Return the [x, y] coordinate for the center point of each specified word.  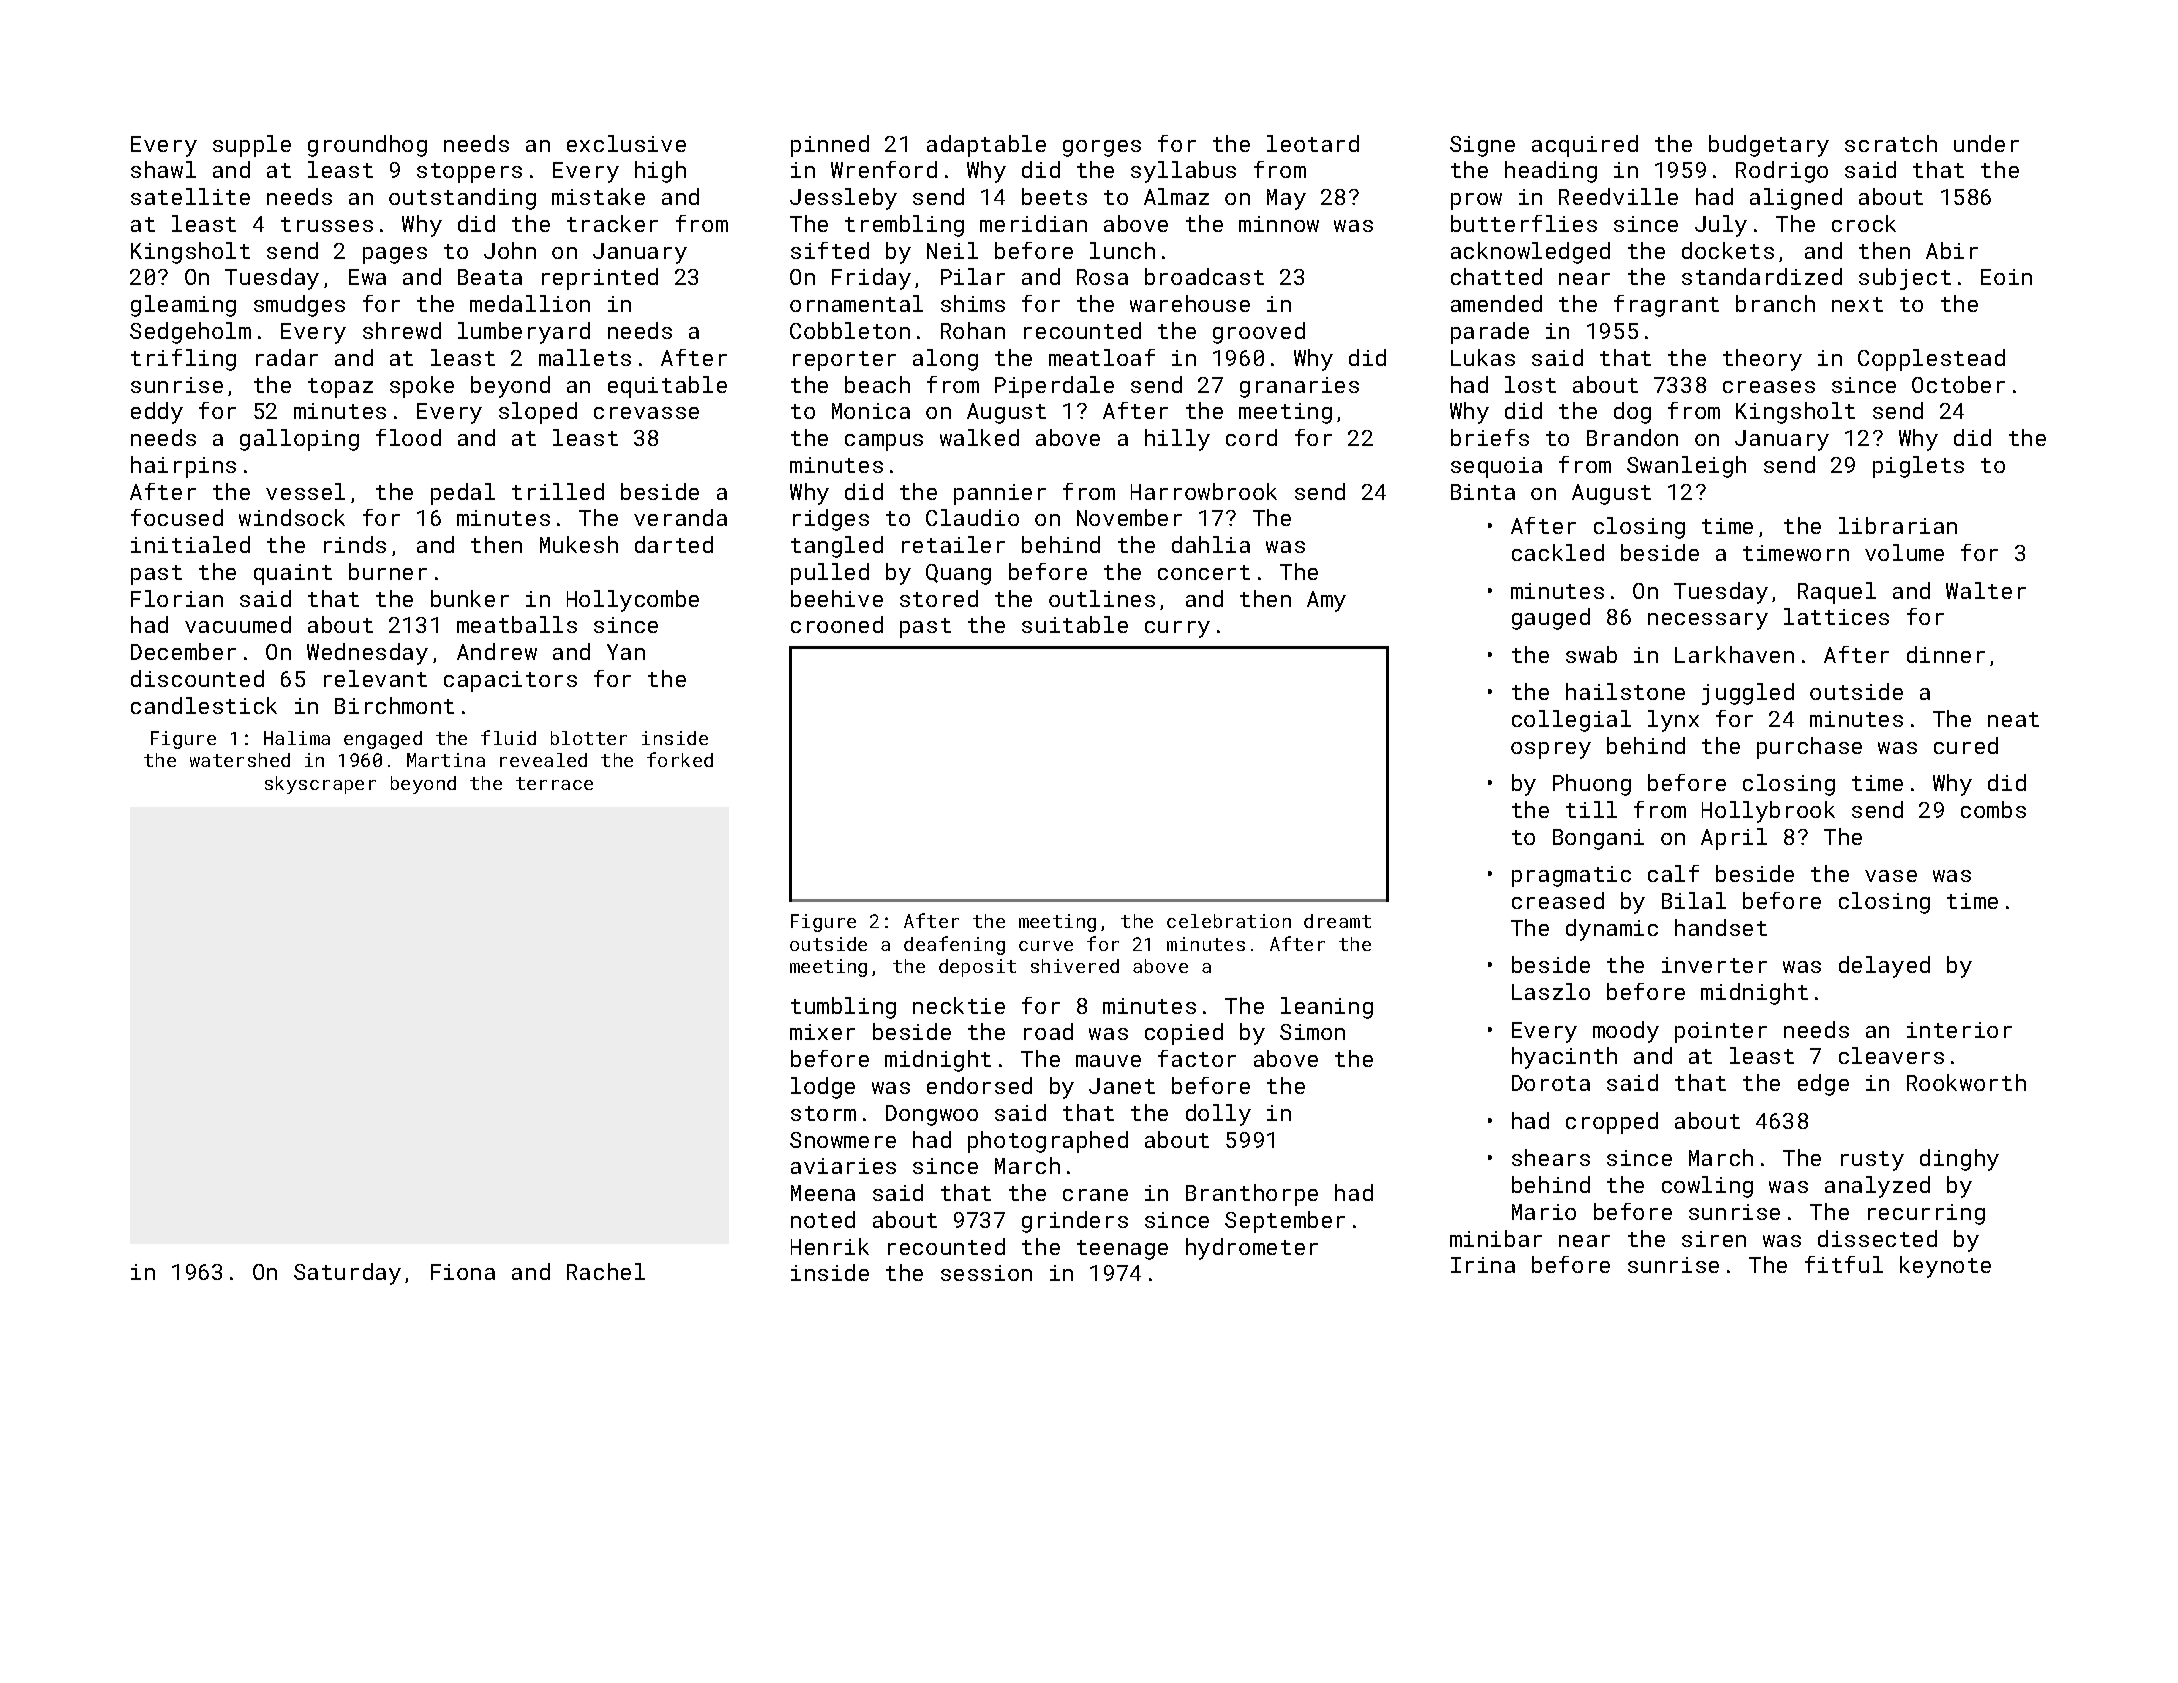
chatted [1496, 276]
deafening [954, 945]
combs [1993, 809]
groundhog [367, 146]
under [1986, 143]
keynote [1945, 1267]
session [986, 1273]
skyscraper [320, 785]
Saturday [347, 1274]
